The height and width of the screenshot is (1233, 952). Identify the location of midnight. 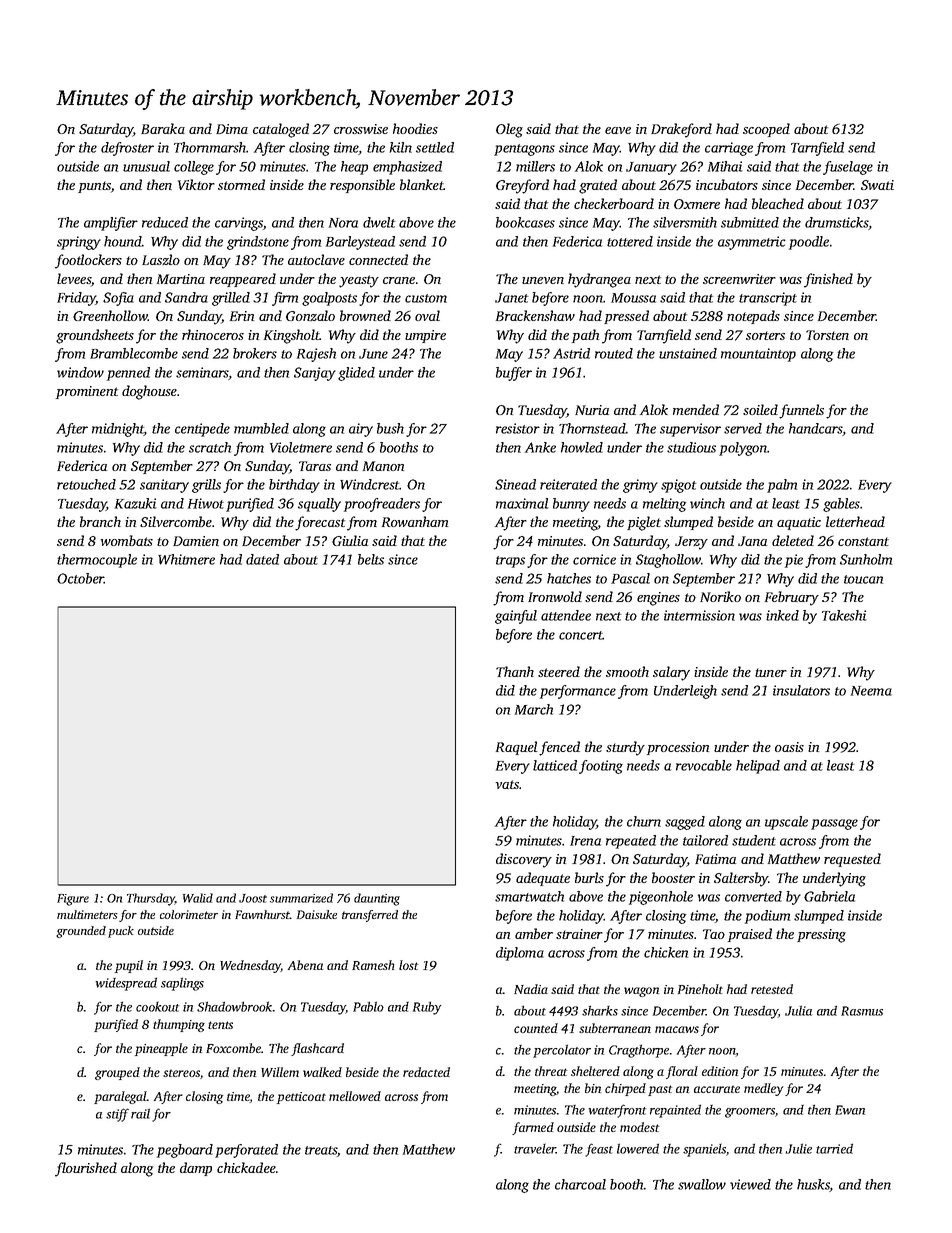
(118, 430).
